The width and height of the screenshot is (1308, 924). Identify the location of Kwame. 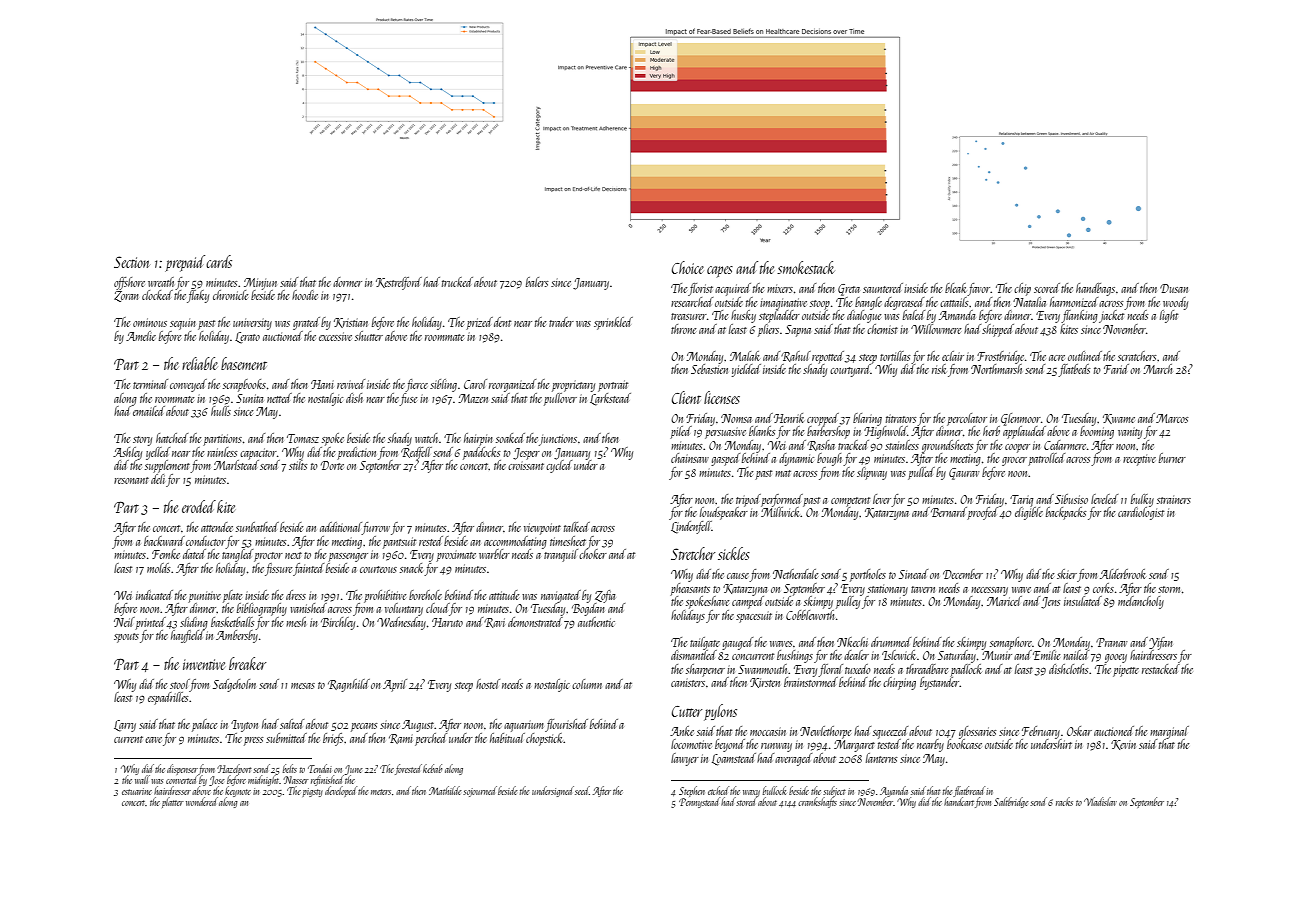
(1119, 419).
